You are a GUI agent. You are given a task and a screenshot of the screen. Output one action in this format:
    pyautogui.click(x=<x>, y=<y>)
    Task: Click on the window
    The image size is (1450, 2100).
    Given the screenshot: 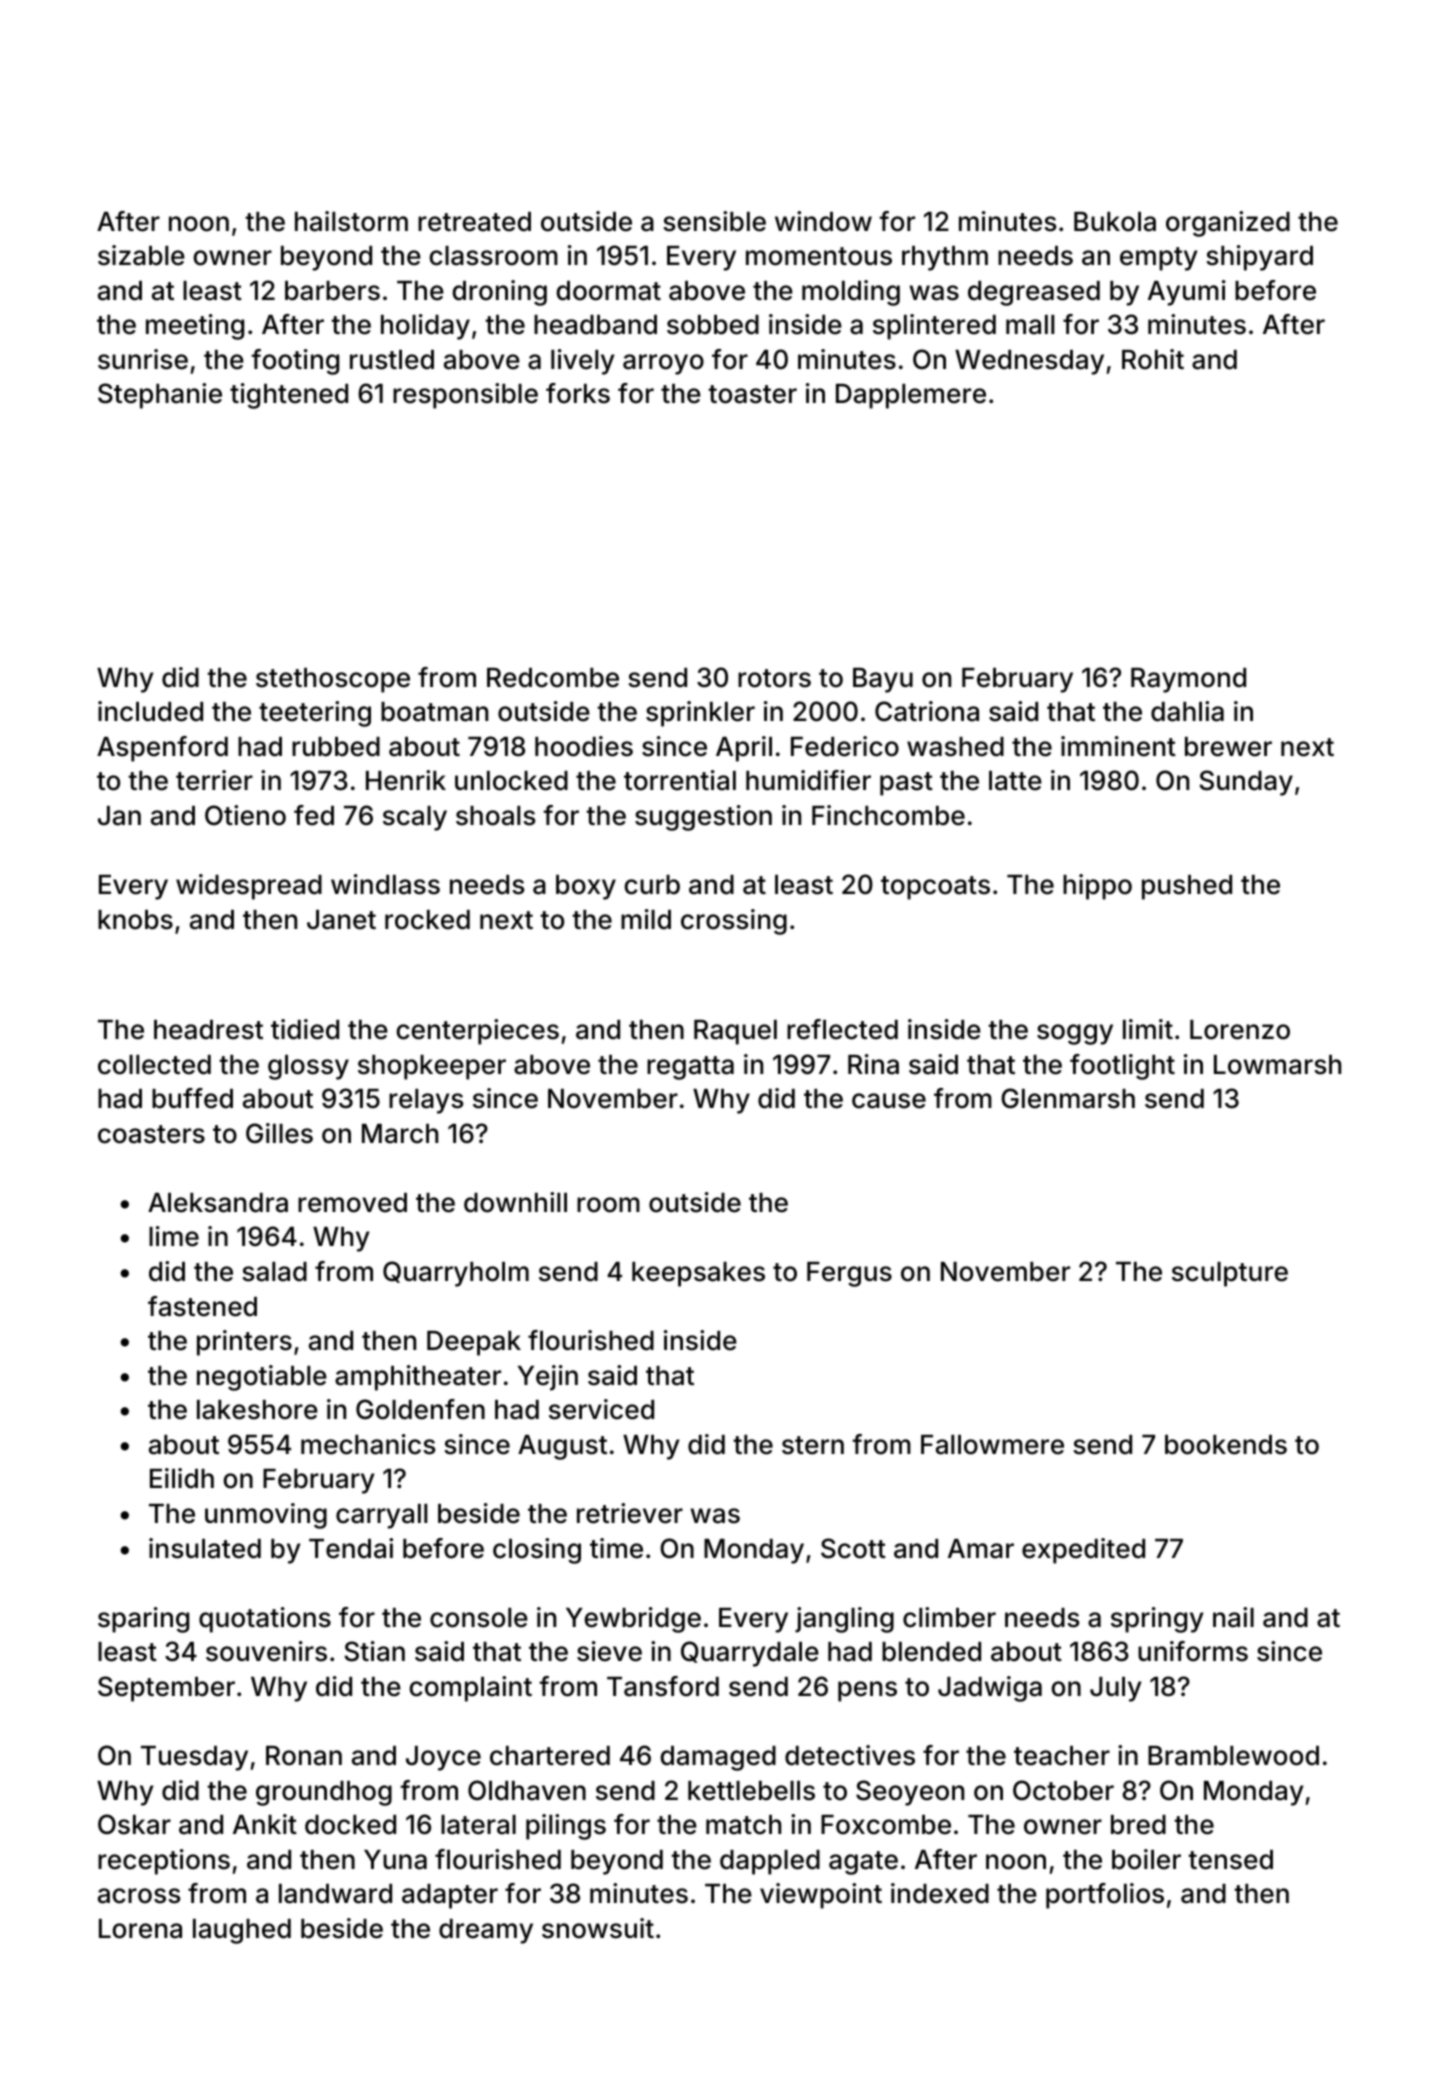 What is the action you would take?
    pyautogui.click(x=823, y=221)
